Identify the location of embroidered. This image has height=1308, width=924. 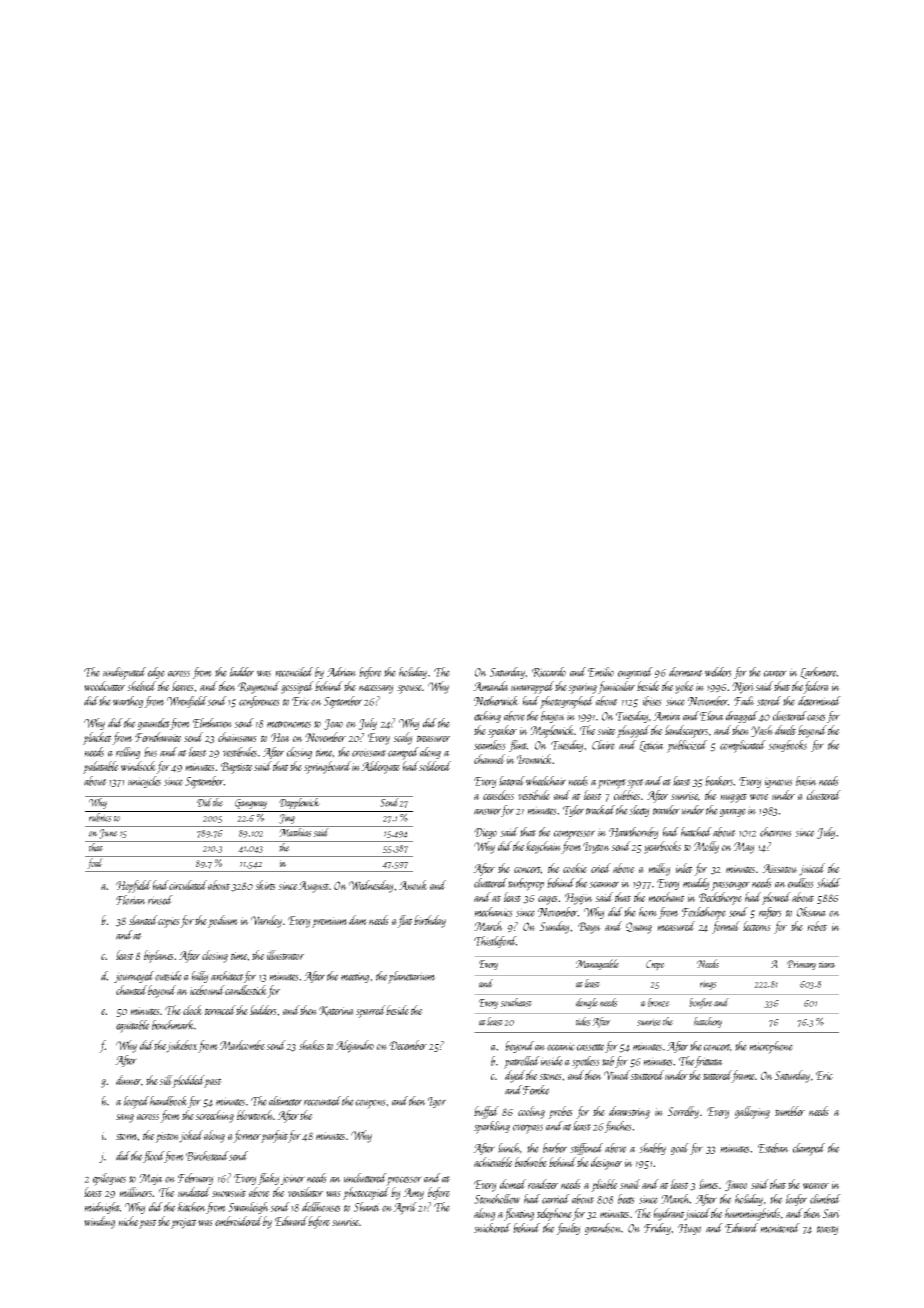
(238, 1221).
